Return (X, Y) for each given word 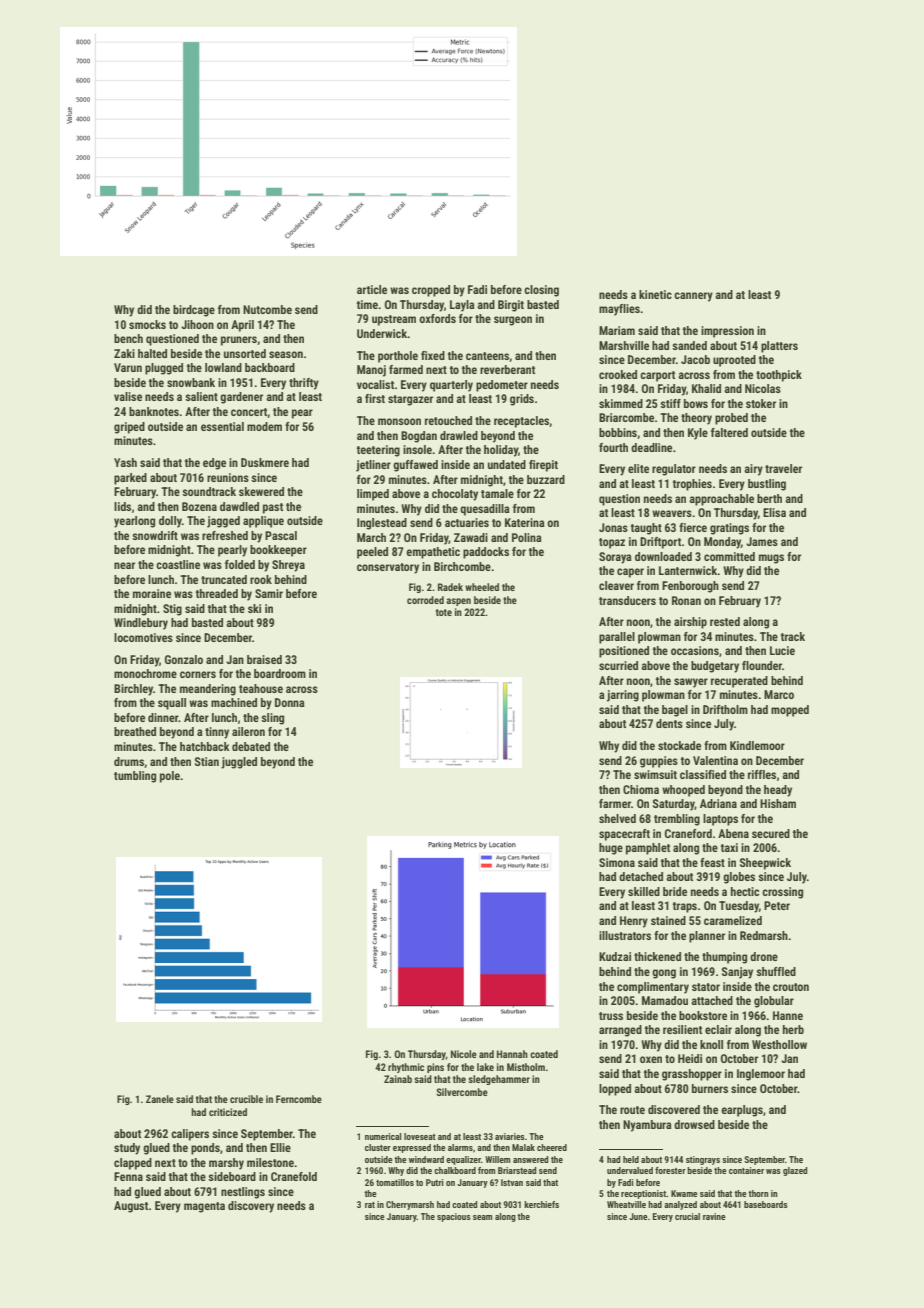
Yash (125, 462)
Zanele (160, 1099)
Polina (527, 537)
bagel (675, 711)
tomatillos (395, 1182)
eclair (718, 1029)
